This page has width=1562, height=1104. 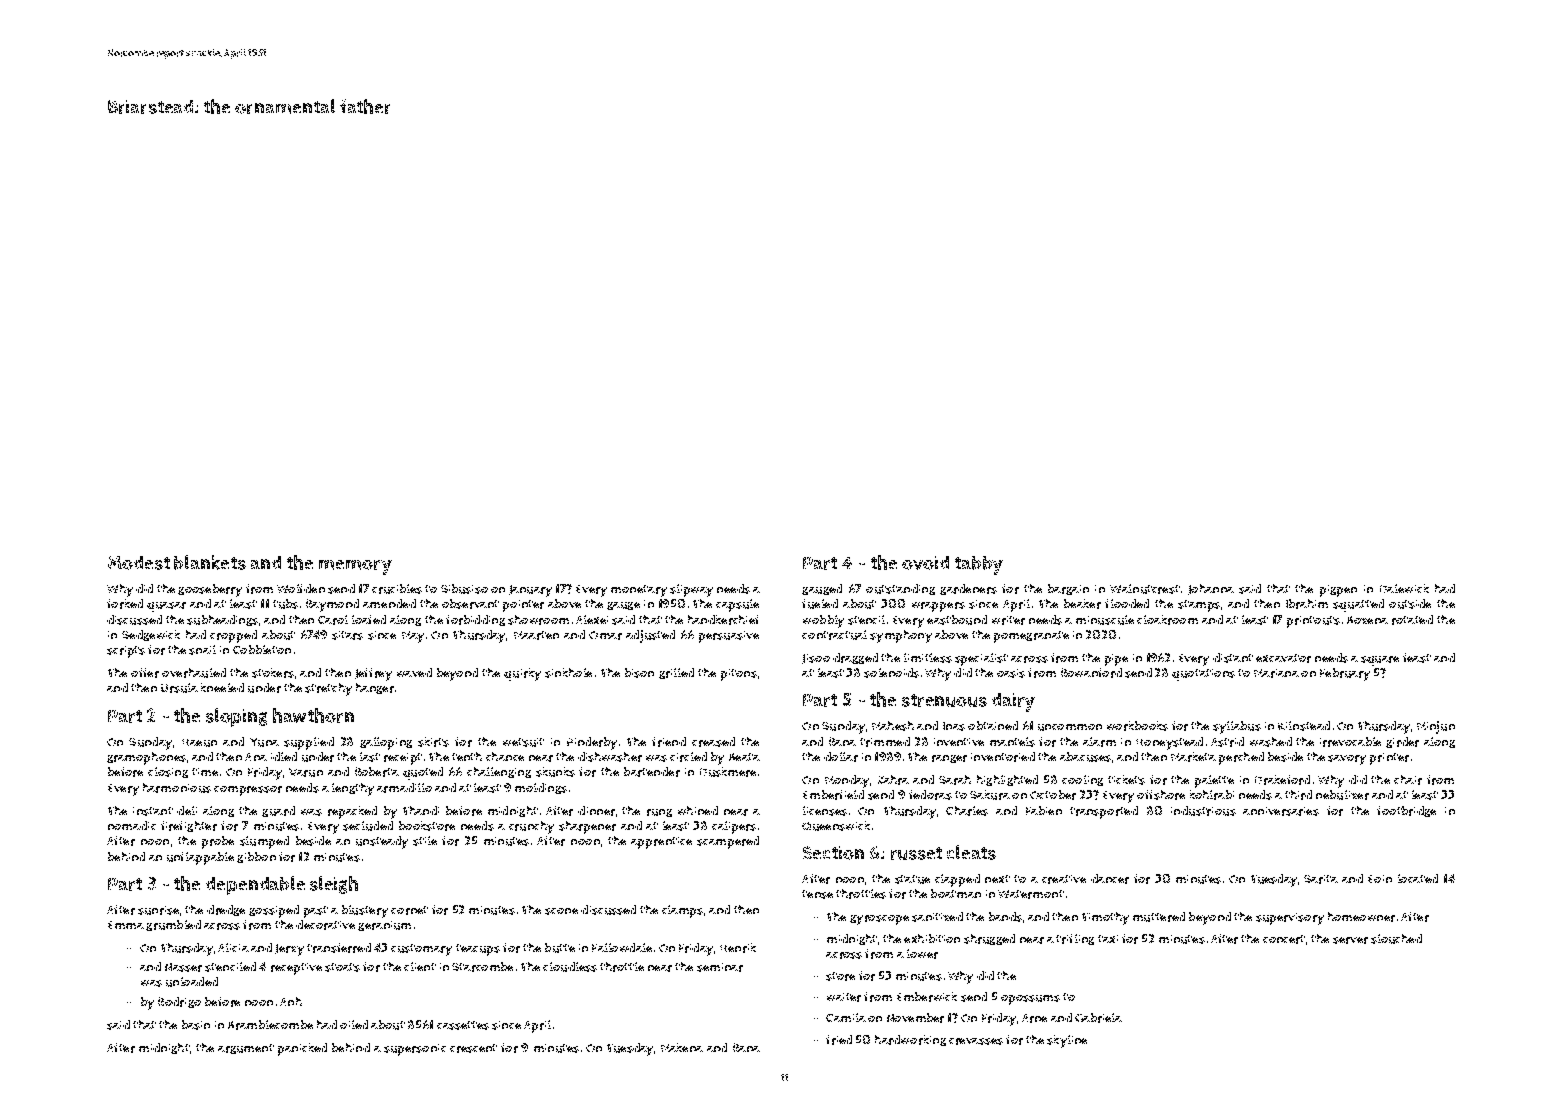 What do you see at coordinates (355, 567) in the page?
I see `memory` at bounding box center [355, 567].
